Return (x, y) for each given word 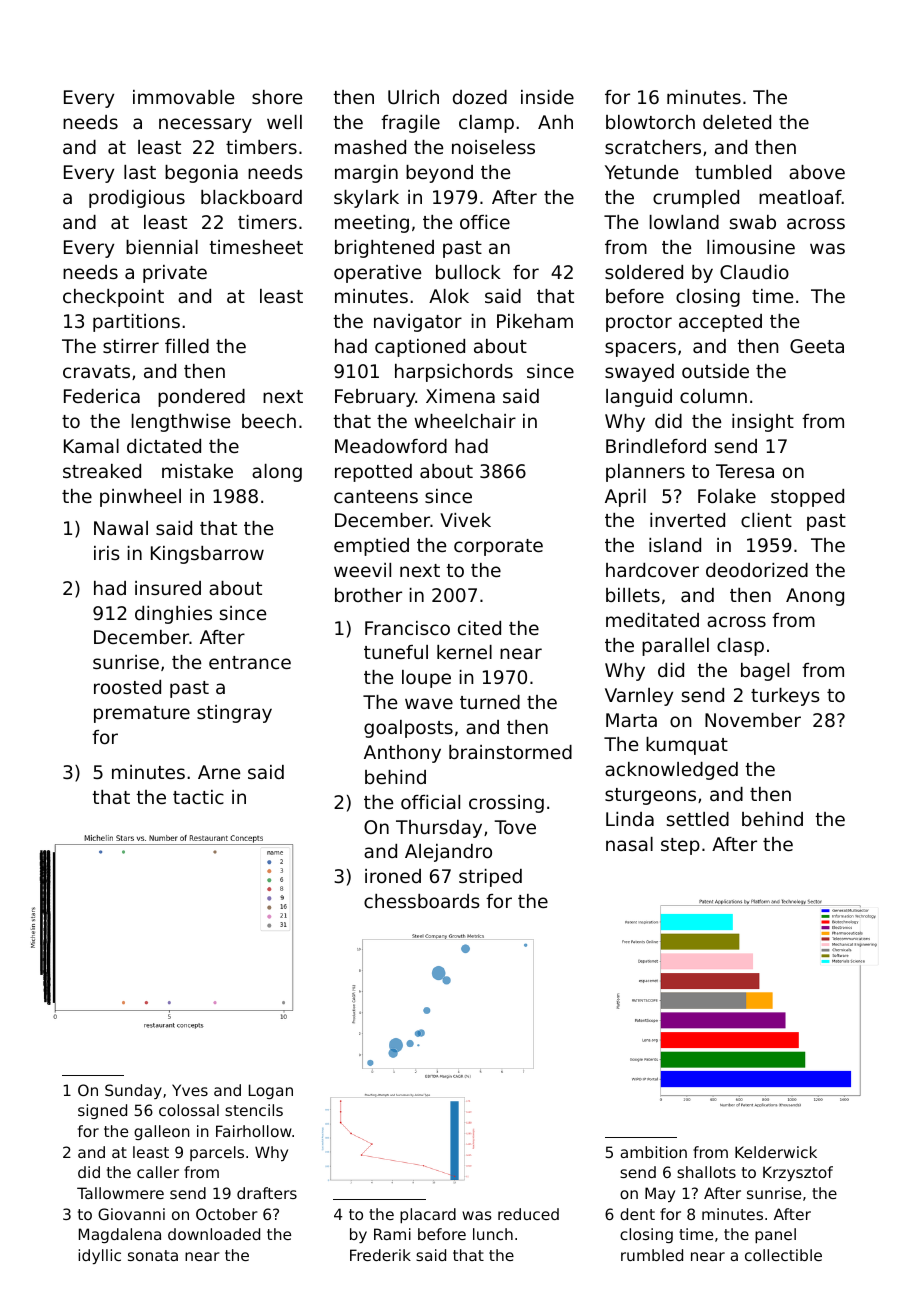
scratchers (653, 147)
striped (490, 878)
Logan (271, 1091)
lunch (493, 1234)
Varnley (639, 697)
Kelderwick (776, 1152)
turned (490, 702)
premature (142, 714)
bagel (765, 672)
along (277, 473)
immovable (183, 97)
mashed (370, 147)
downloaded (214, 1234)
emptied (371, 547)
